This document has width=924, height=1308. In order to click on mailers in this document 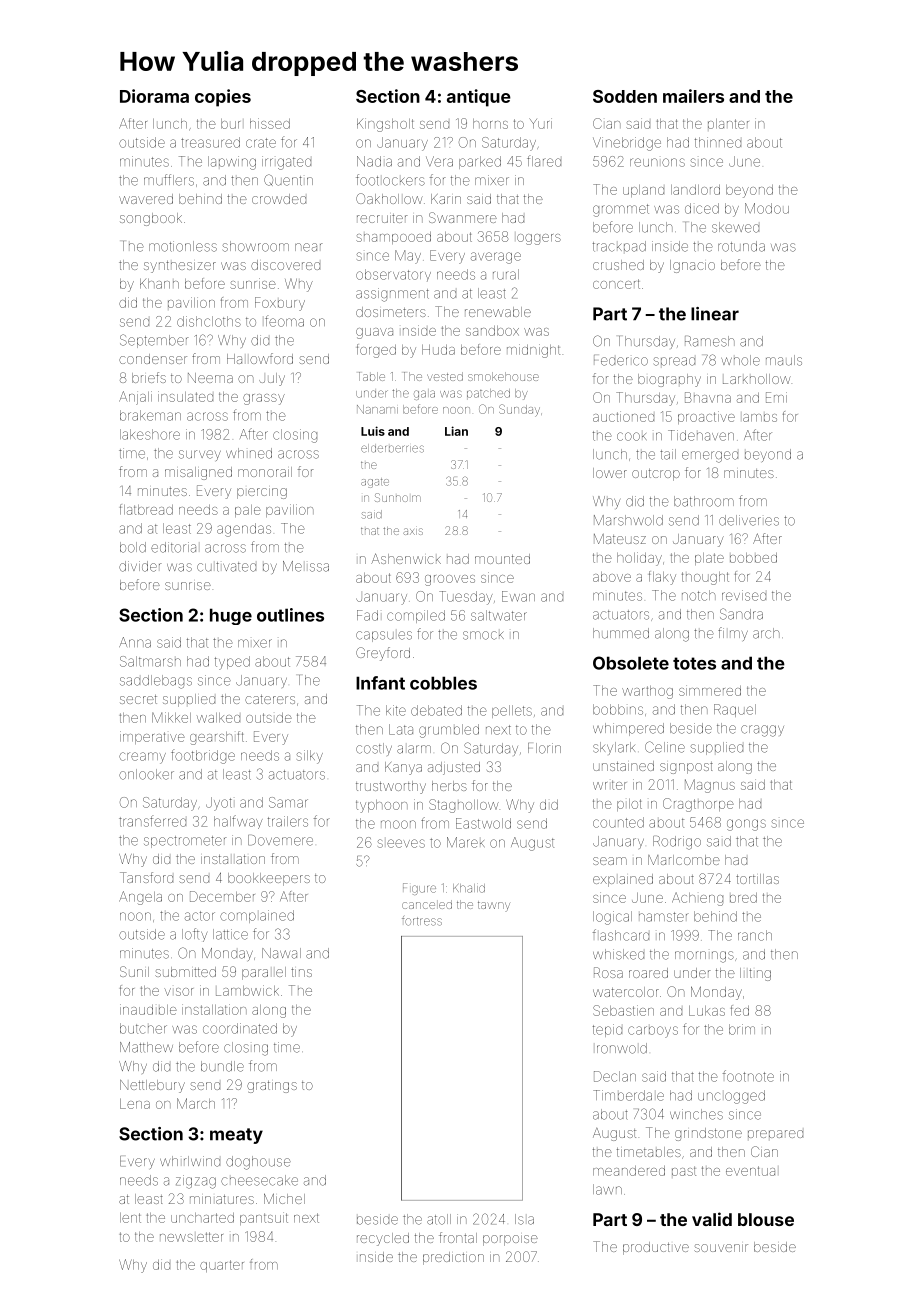, I will do `click(693, 96)`.
